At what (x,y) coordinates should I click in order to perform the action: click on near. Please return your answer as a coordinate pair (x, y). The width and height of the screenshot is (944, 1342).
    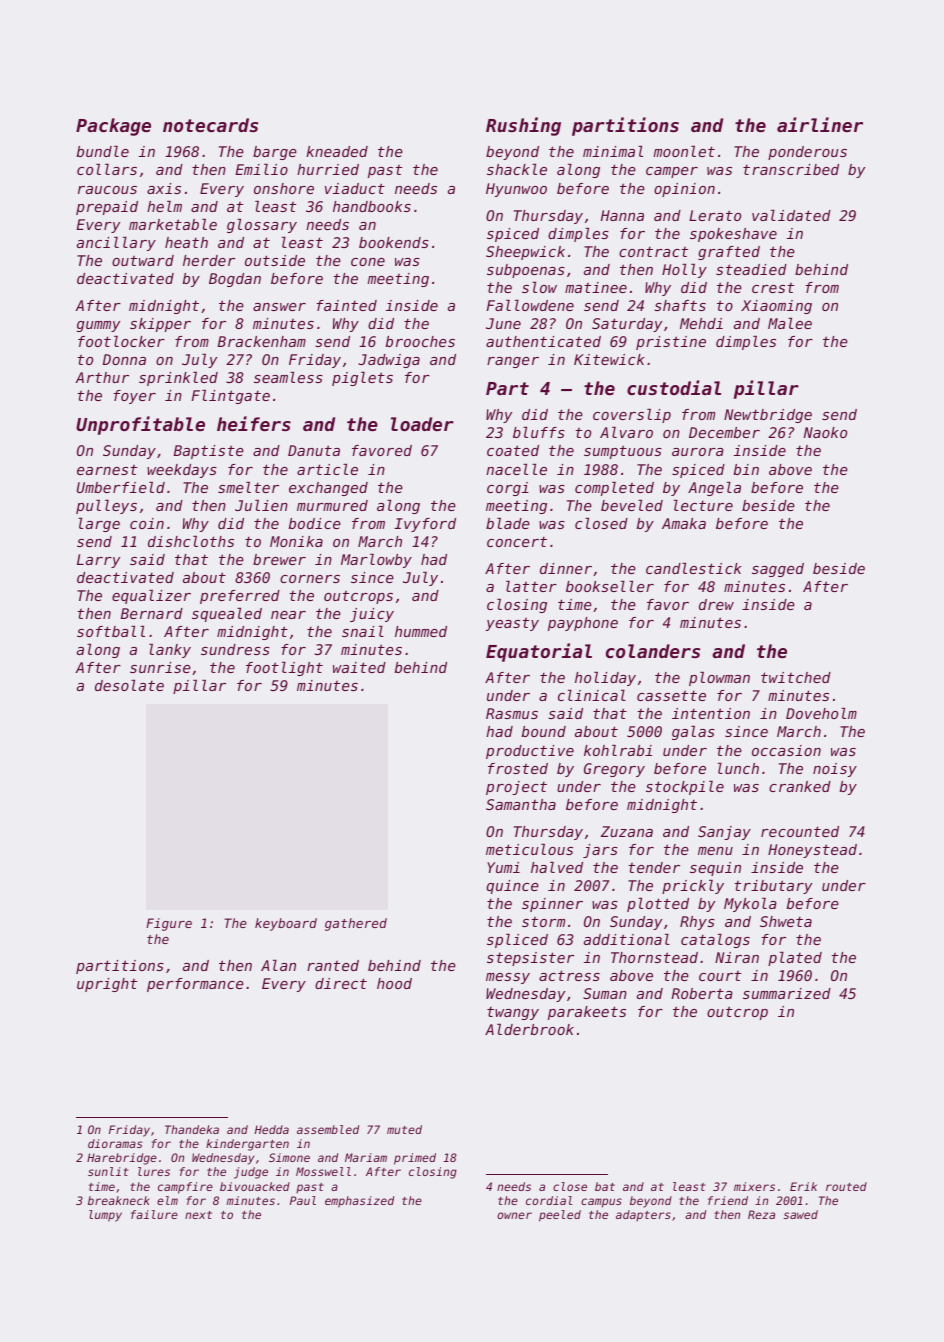
    Looking at the image, I should click on (288, 615).
